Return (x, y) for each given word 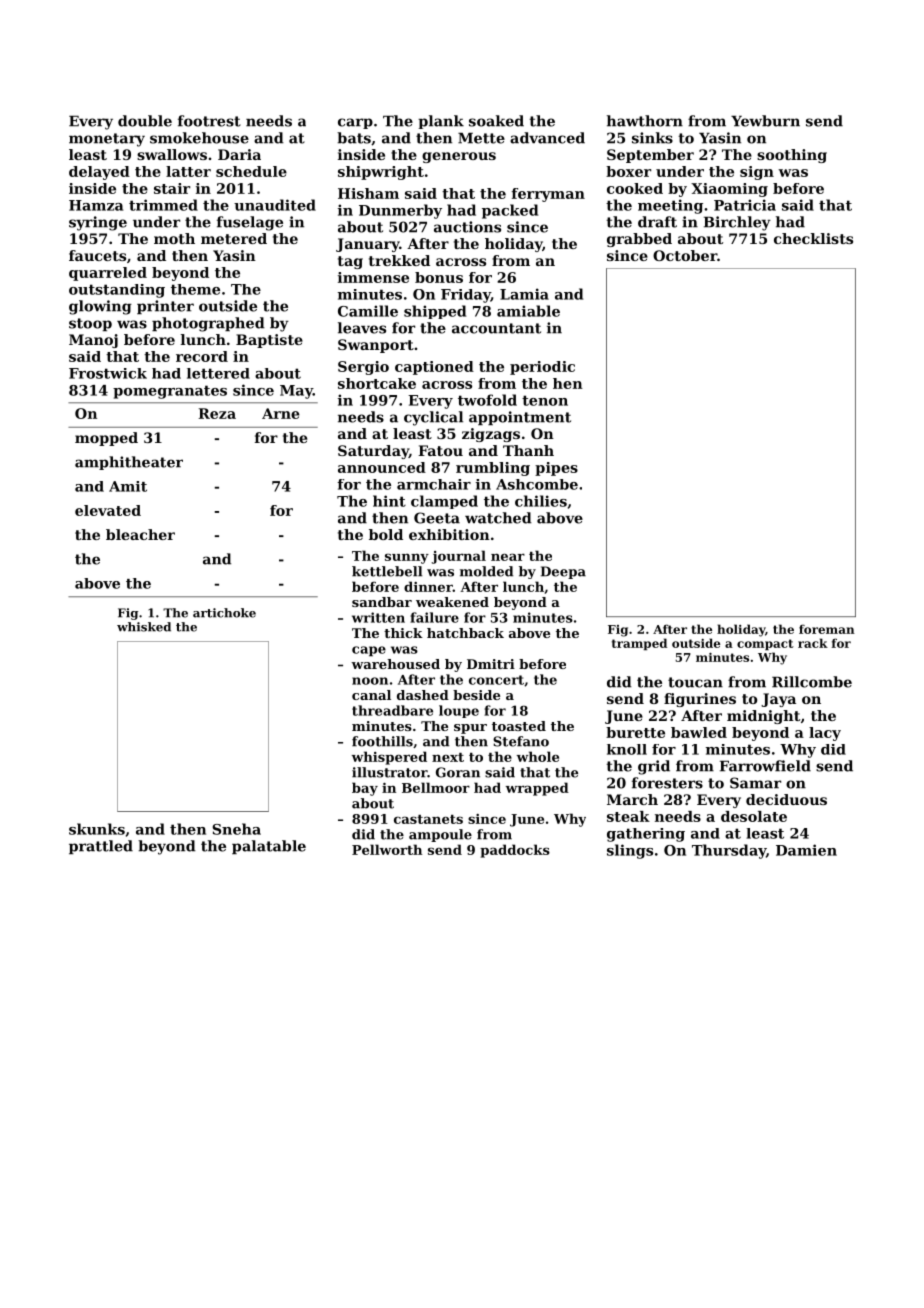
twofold (487, 400)
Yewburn (765, 121)
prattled (101, 847)
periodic (542, 368)
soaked (496, 121)
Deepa (563, 572)
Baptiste (269, 341)
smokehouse (199, 138)
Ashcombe (537, 484)
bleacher (140, 534)
